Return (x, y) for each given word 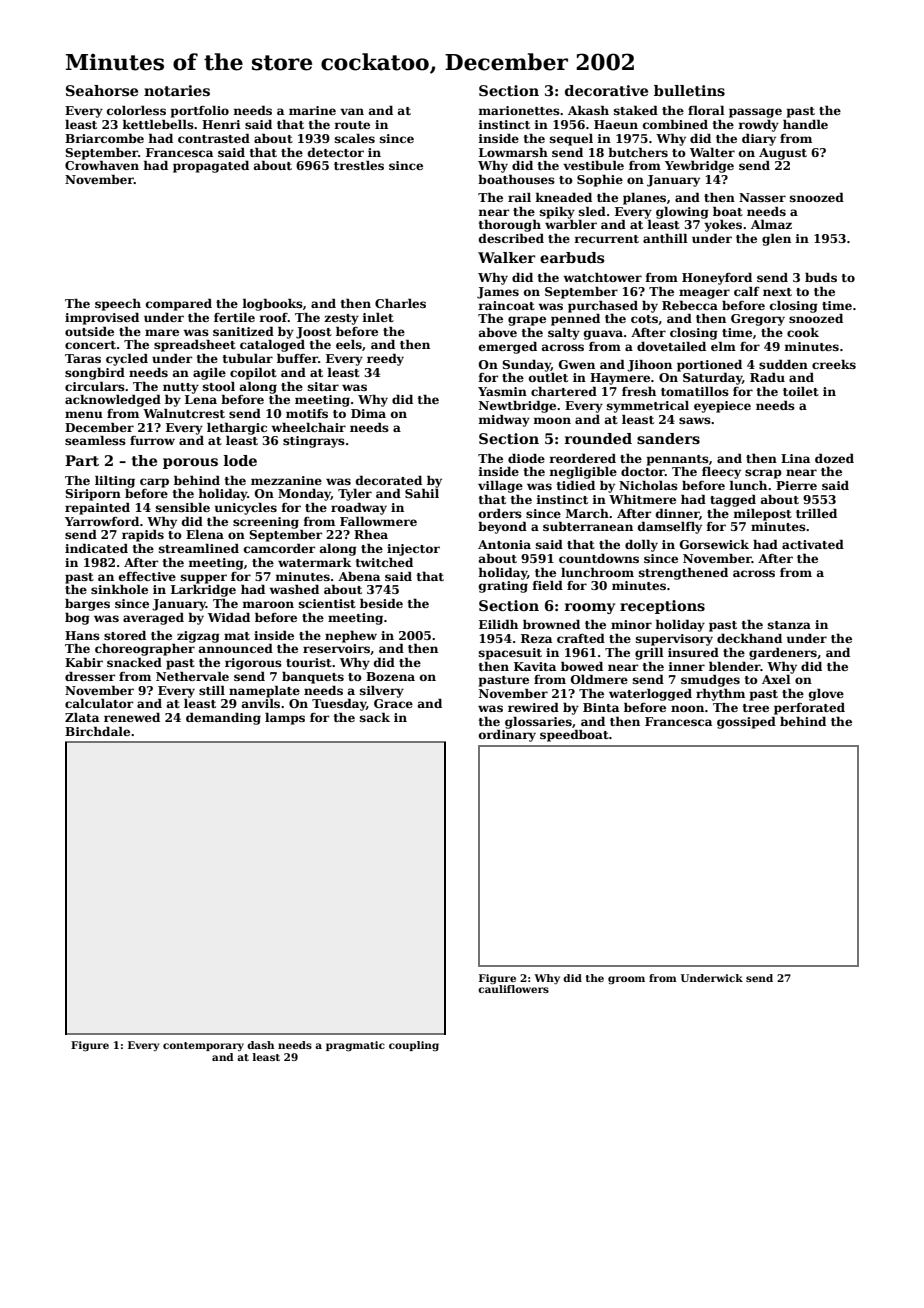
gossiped (746, 723)
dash (260, 1045)
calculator (99, 703)
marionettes (519, 110)
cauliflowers (513, 989)
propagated (211, 166)
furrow (152, 440)
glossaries (538, 723)
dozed (834, 458)
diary (759, 139)
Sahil (422, 493)
